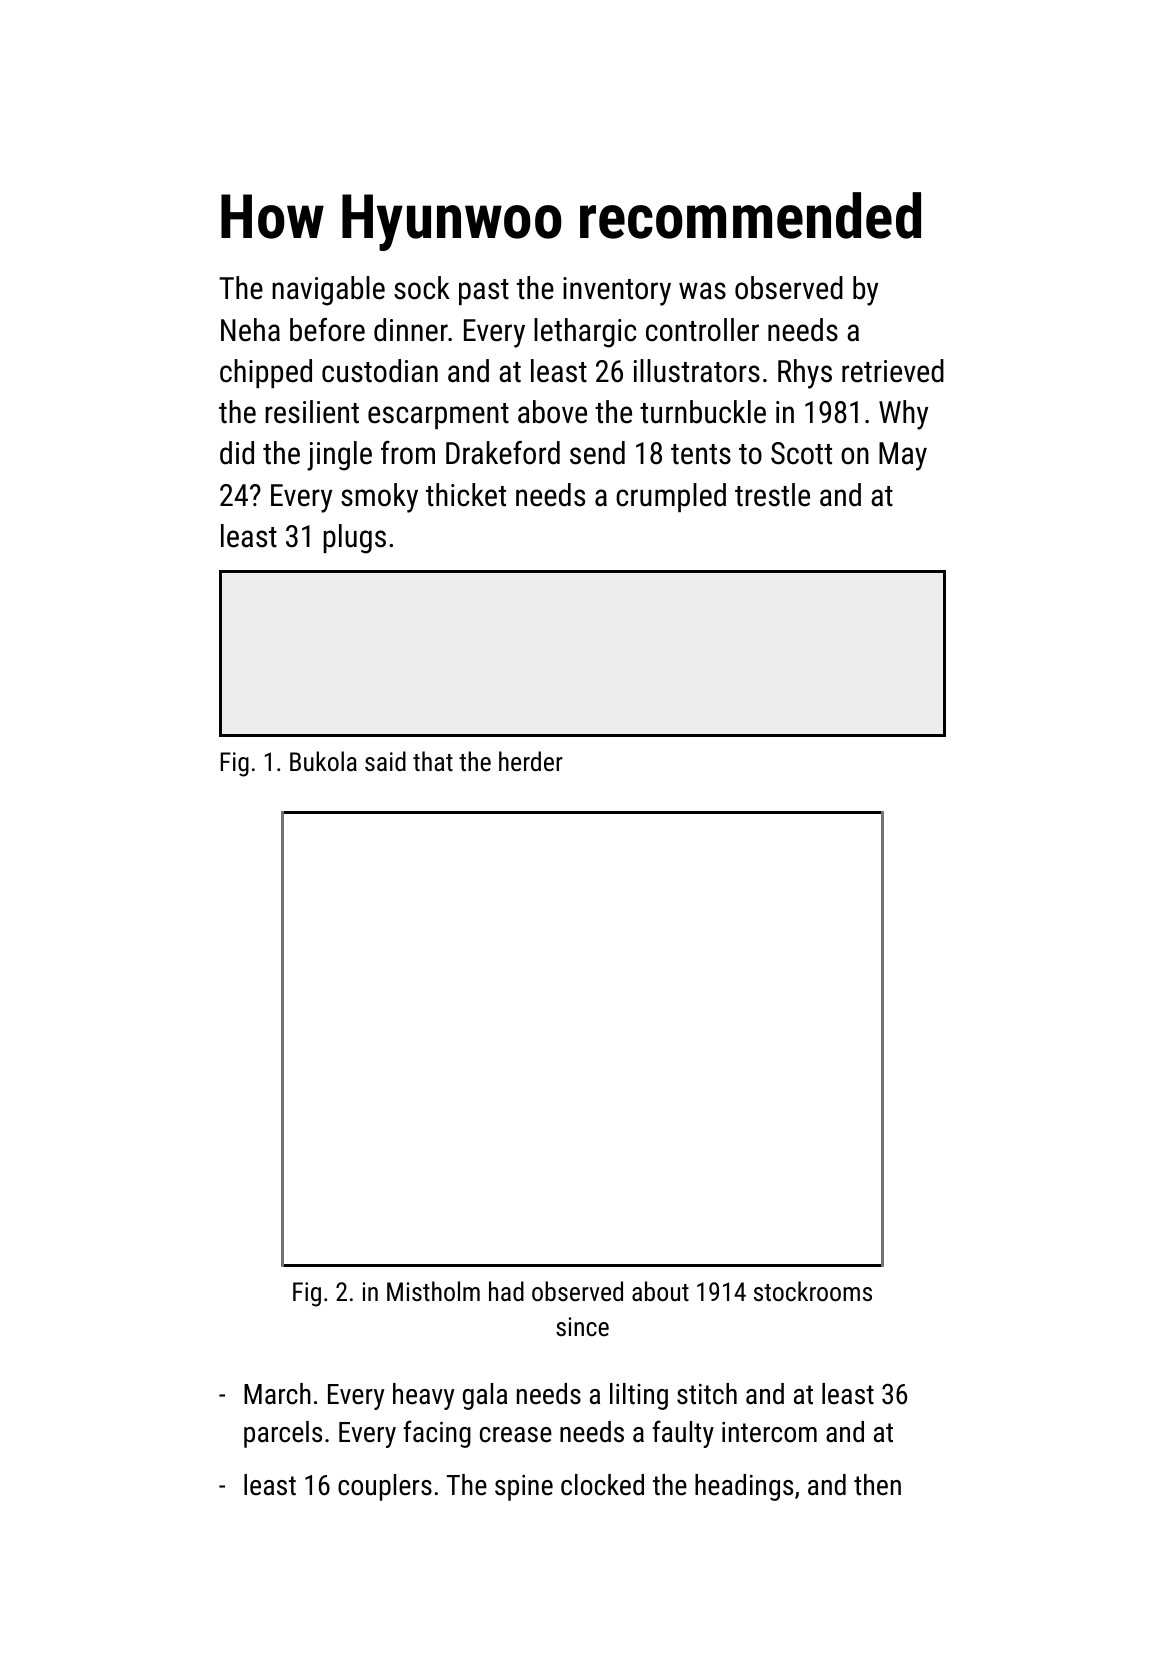 The image size is (1165, 1654). Describe the element at coordinates (531, 761) in the image. I see `herder` at that location.
